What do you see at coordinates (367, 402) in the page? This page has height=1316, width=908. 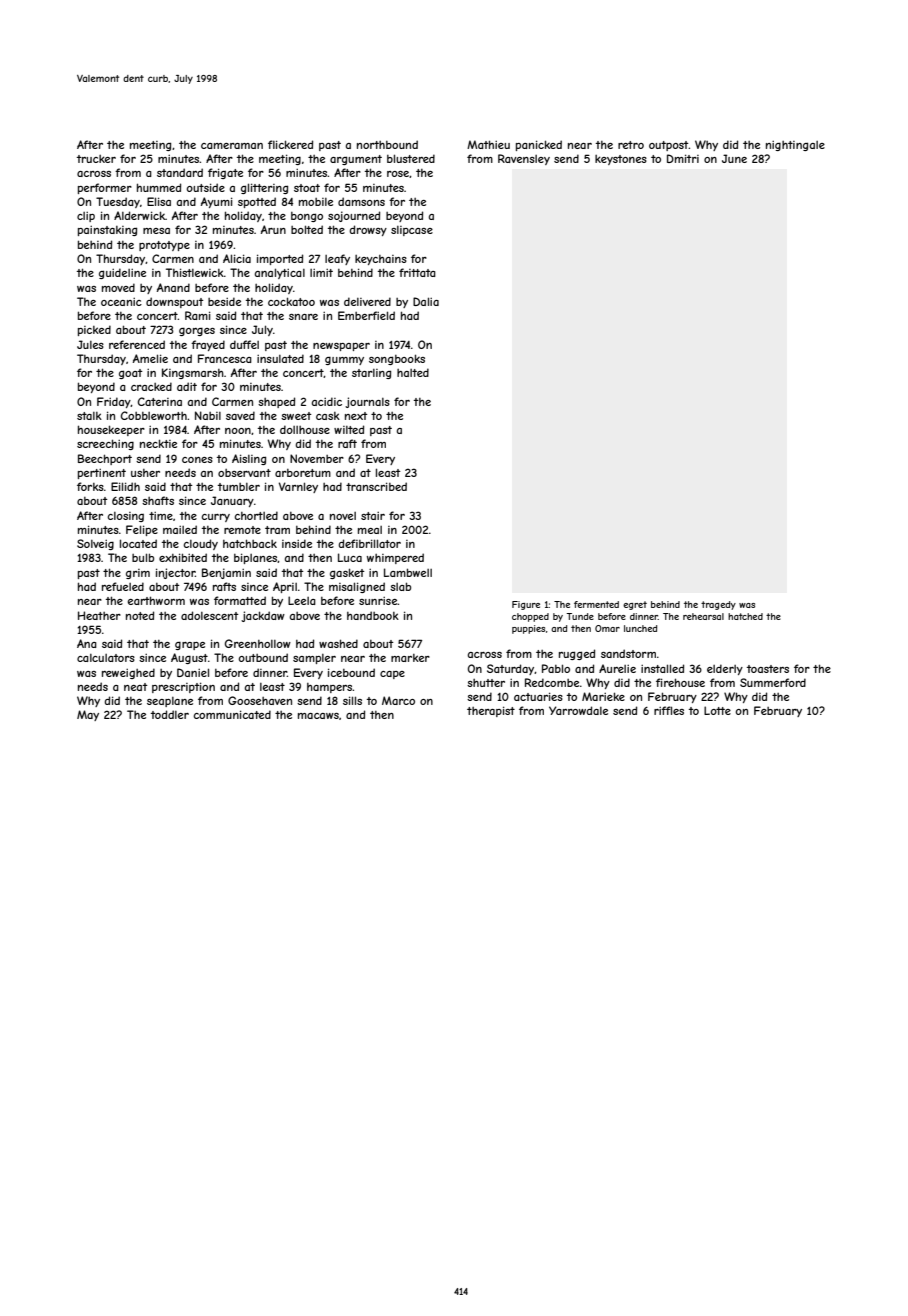 I see `journals` at bounding box center [367, 402].
